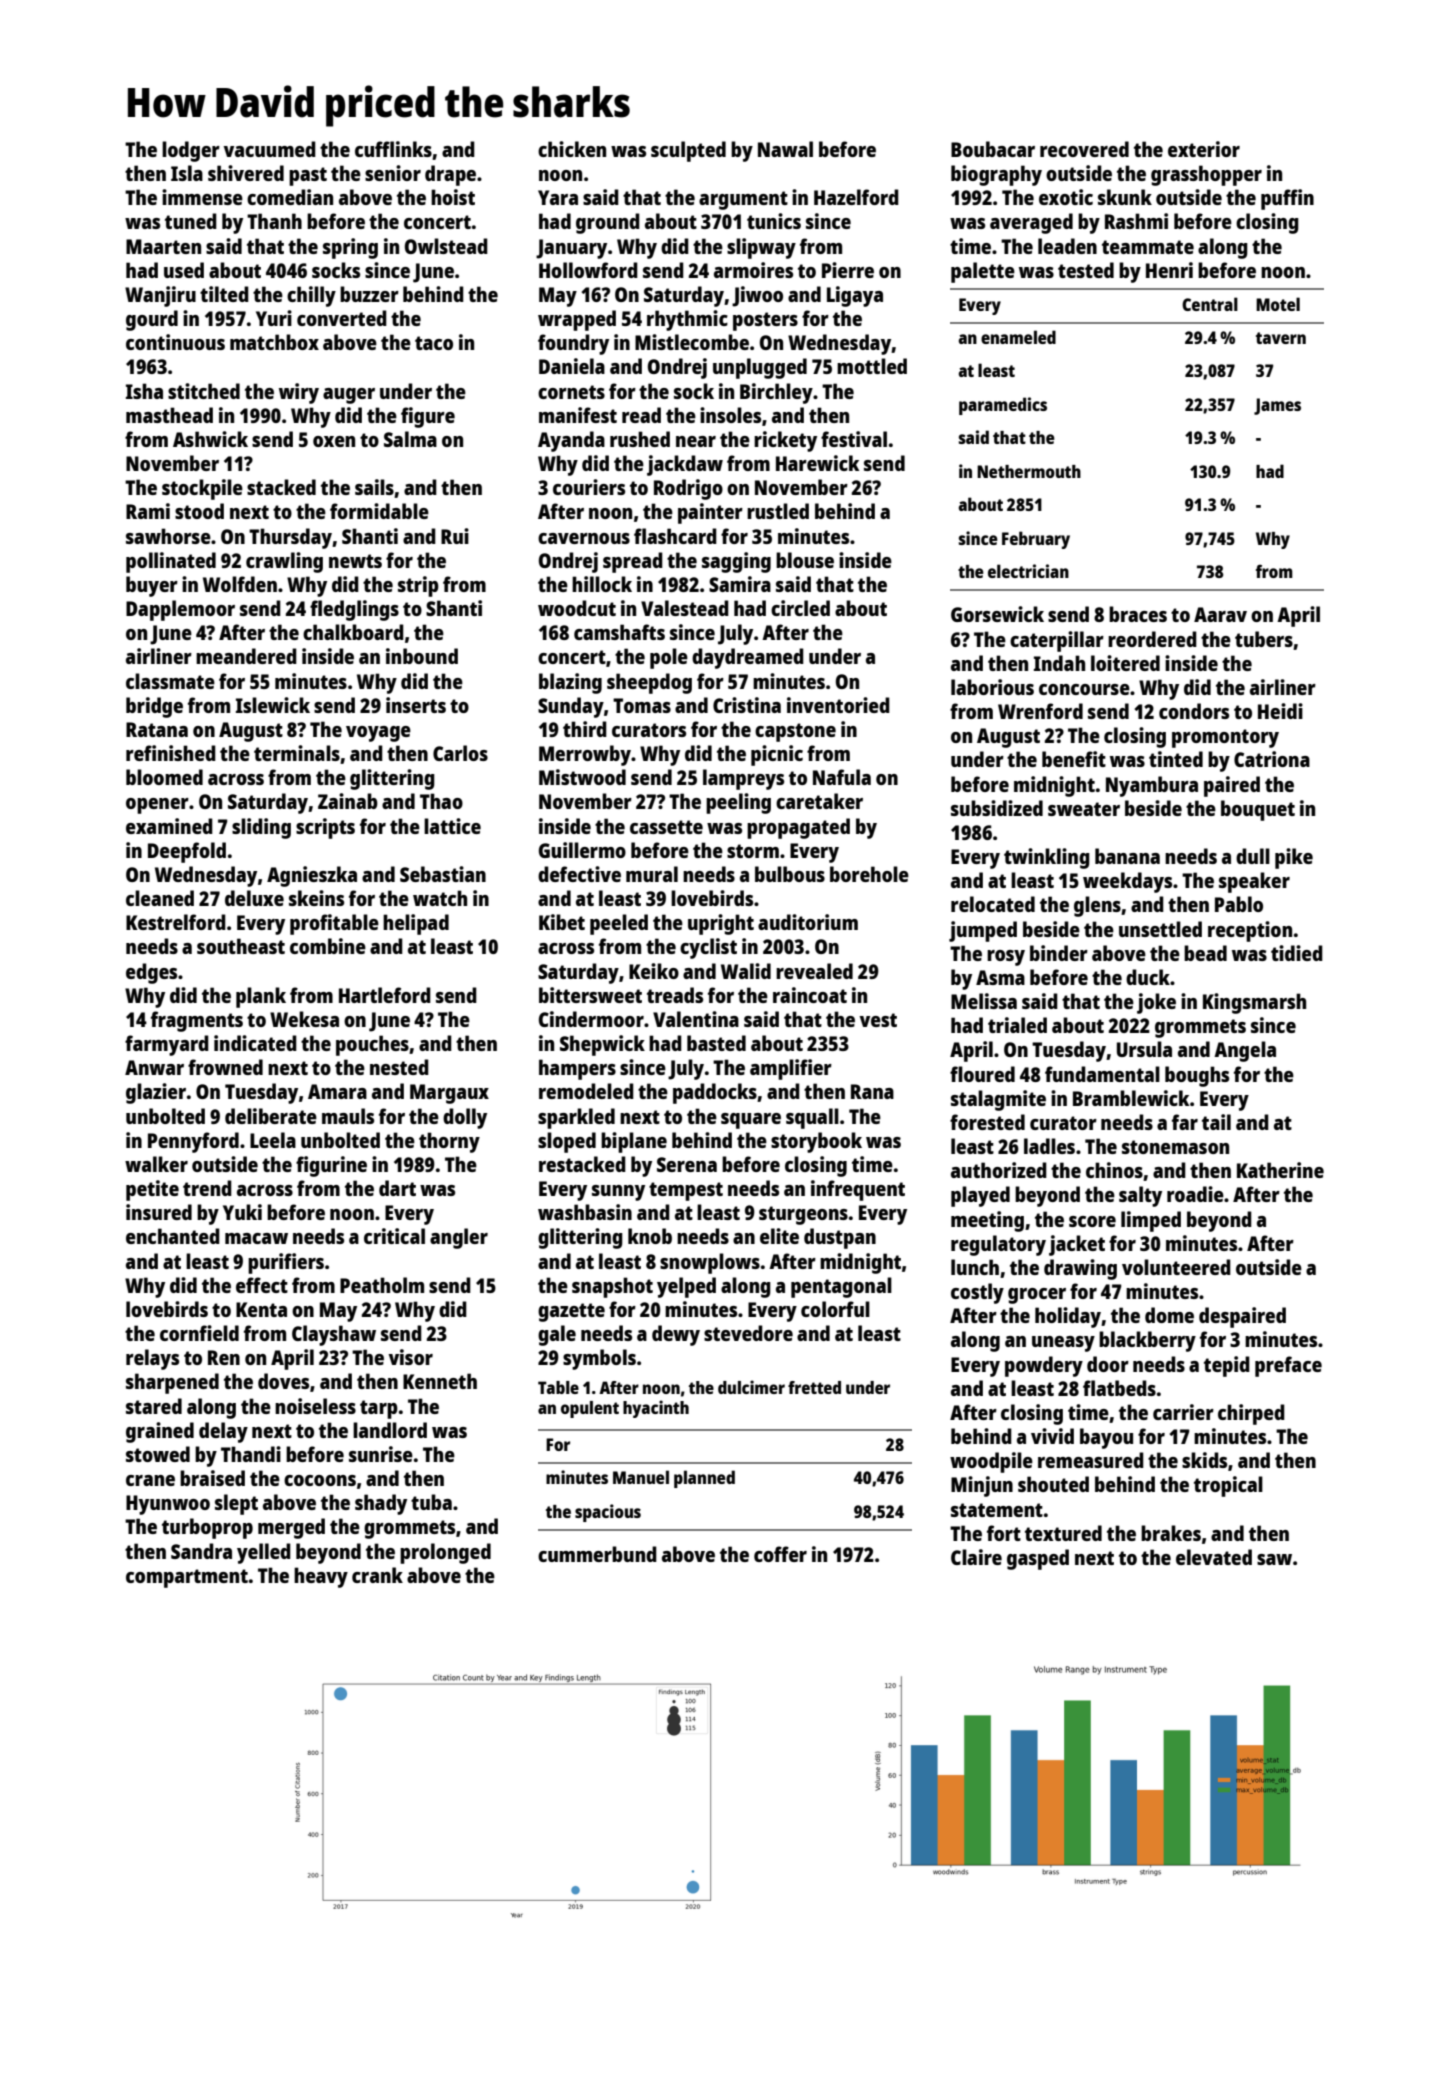 The height and width of the screenshot is (2100, 1450). What do you see at coordinates (1047, 858) in the screenshot?
I see `twinkling` at bounding box center [1047, 858].
